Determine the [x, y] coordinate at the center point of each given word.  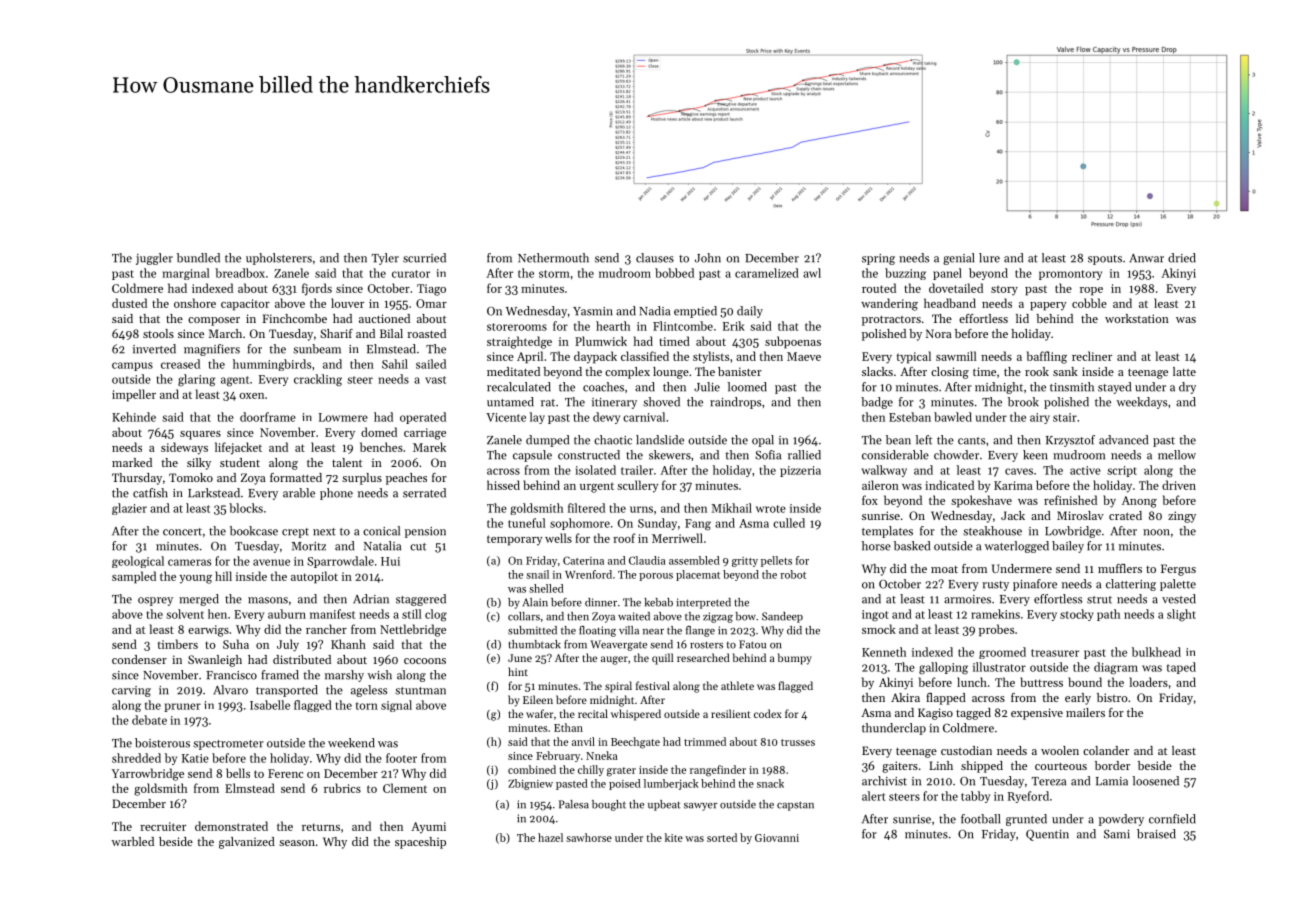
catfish [150, 493]
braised [1156, 834]
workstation [1137, 318]
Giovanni [777, 838]
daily [750, 312]
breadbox [240, 273]
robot [793, 574]
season [297, 843]
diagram [1116, 668]
